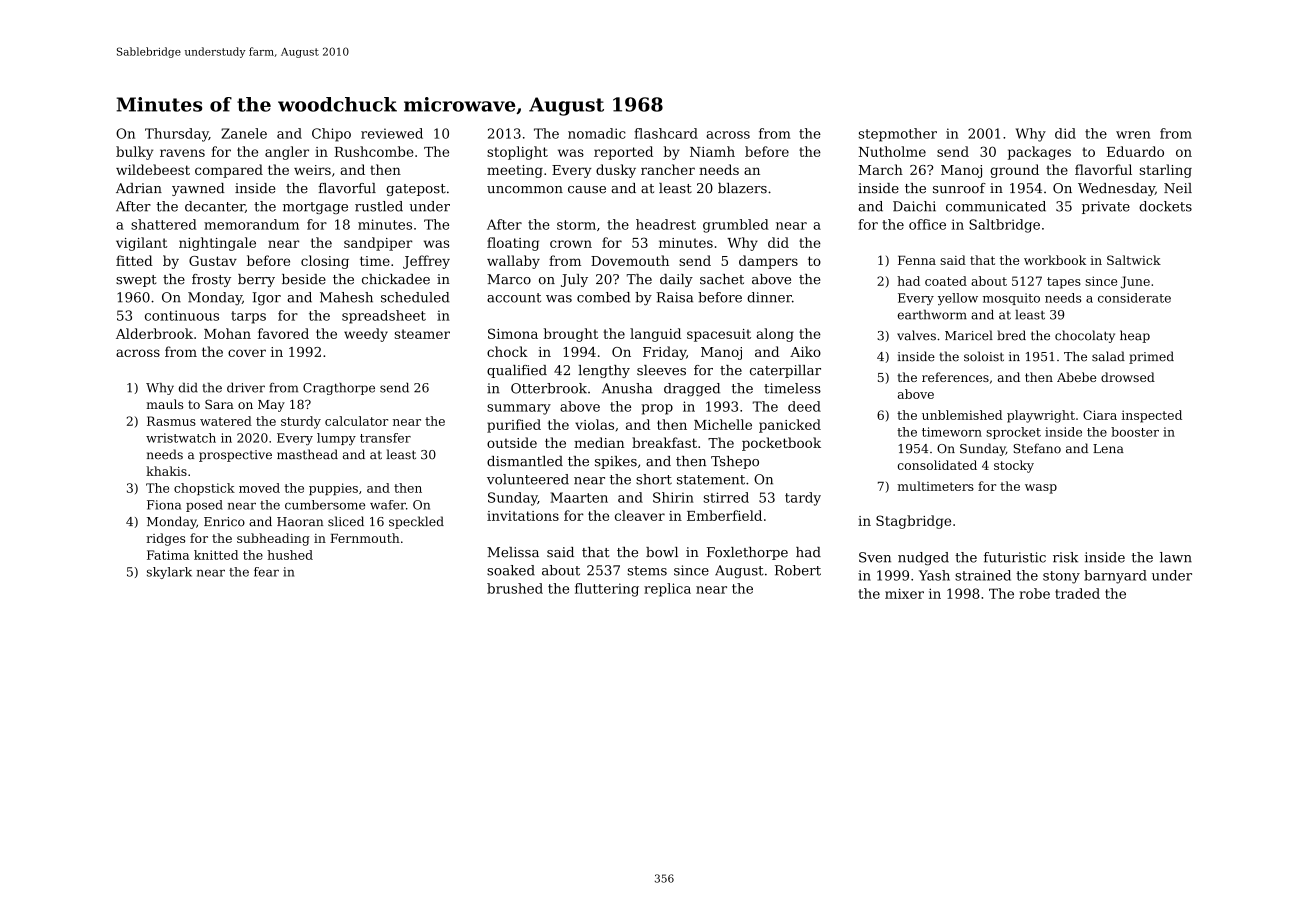  Describe the element at coordinates (416, 522) in the screenshot. I see `speckled` at that location.
